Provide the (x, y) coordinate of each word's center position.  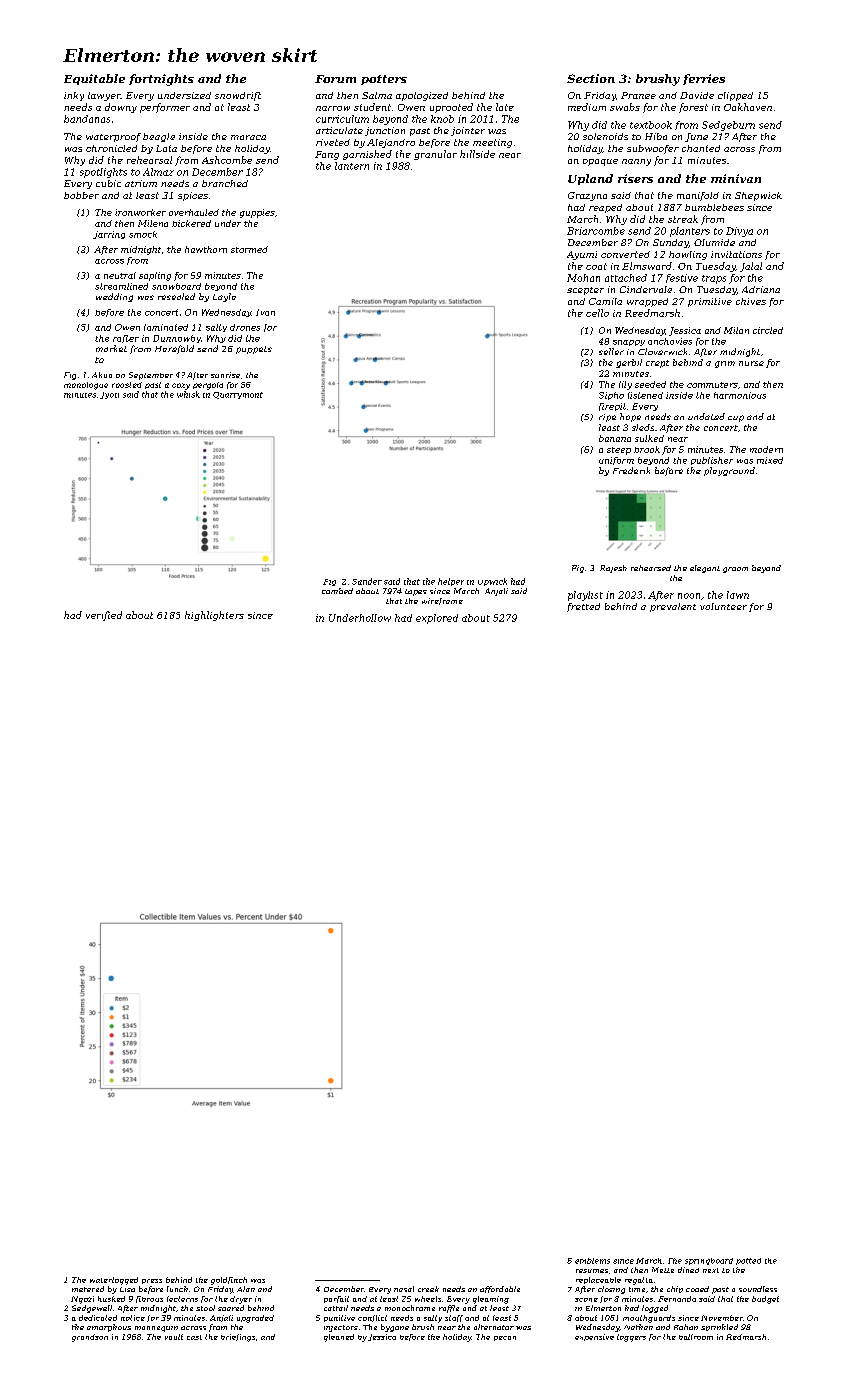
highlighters (214, 616)
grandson (90, 1338)
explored (437, 619)
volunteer (723, 606)
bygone (395, 1328)
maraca (248, 137)
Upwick (492, 582)
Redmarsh (746, 1337)
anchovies (670, 341)
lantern (352, 166)
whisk (188, 394)
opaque (600, 162)
